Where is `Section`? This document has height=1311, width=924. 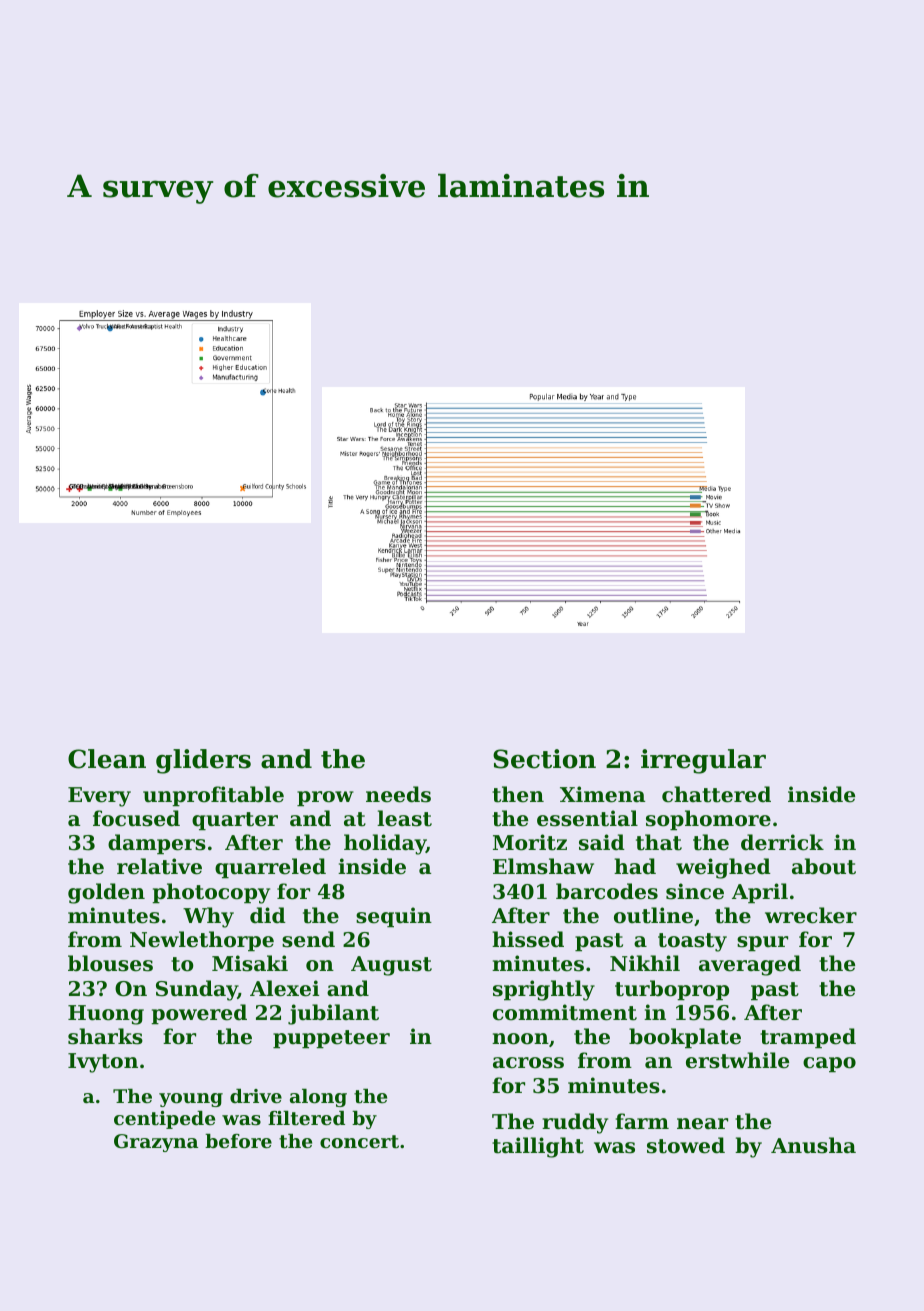
Section is located at coordinates (544, 759).
